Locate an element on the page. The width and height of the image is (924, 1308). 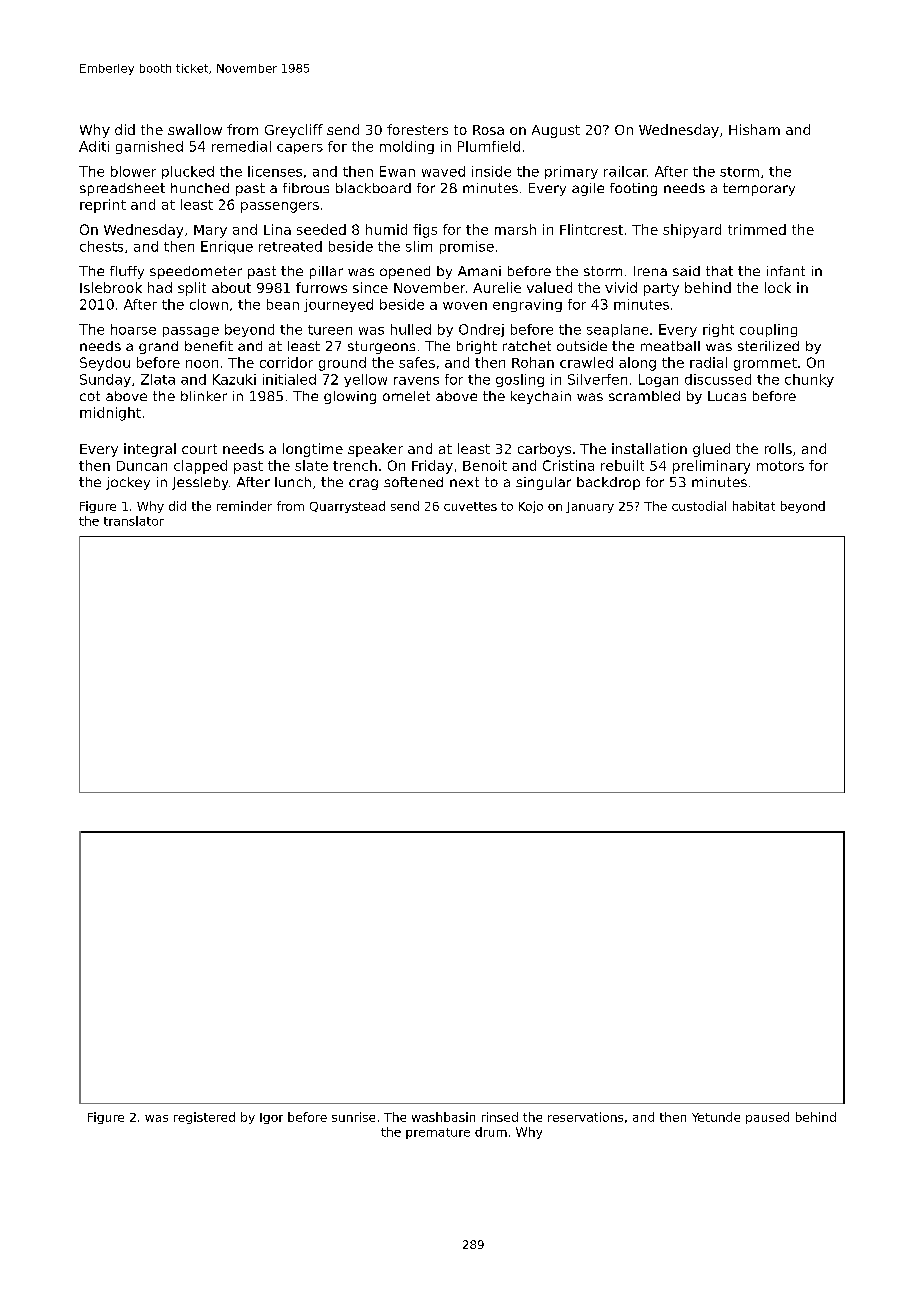
promise is located at coordinates (467, 247).
